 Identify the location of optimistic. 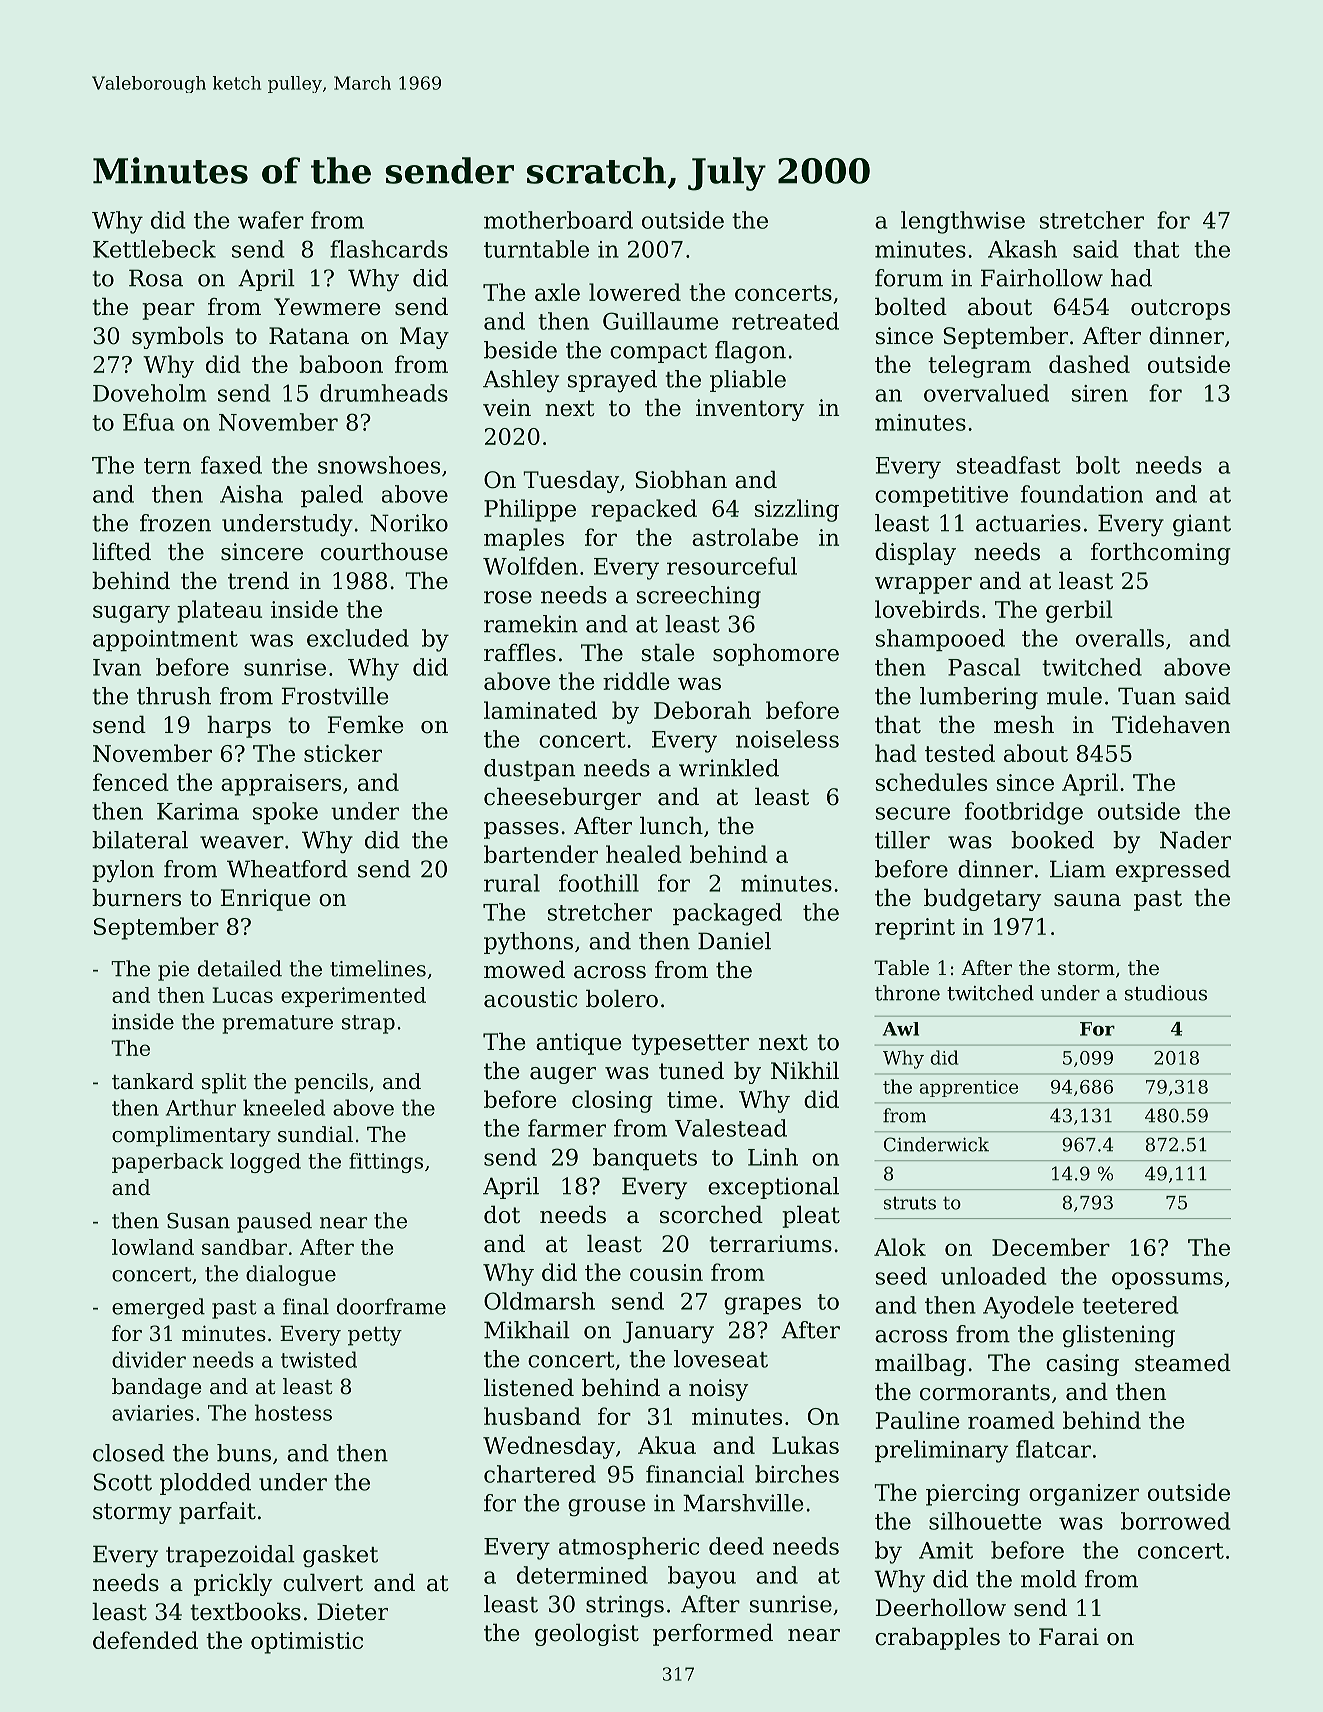
(307, 1643).
